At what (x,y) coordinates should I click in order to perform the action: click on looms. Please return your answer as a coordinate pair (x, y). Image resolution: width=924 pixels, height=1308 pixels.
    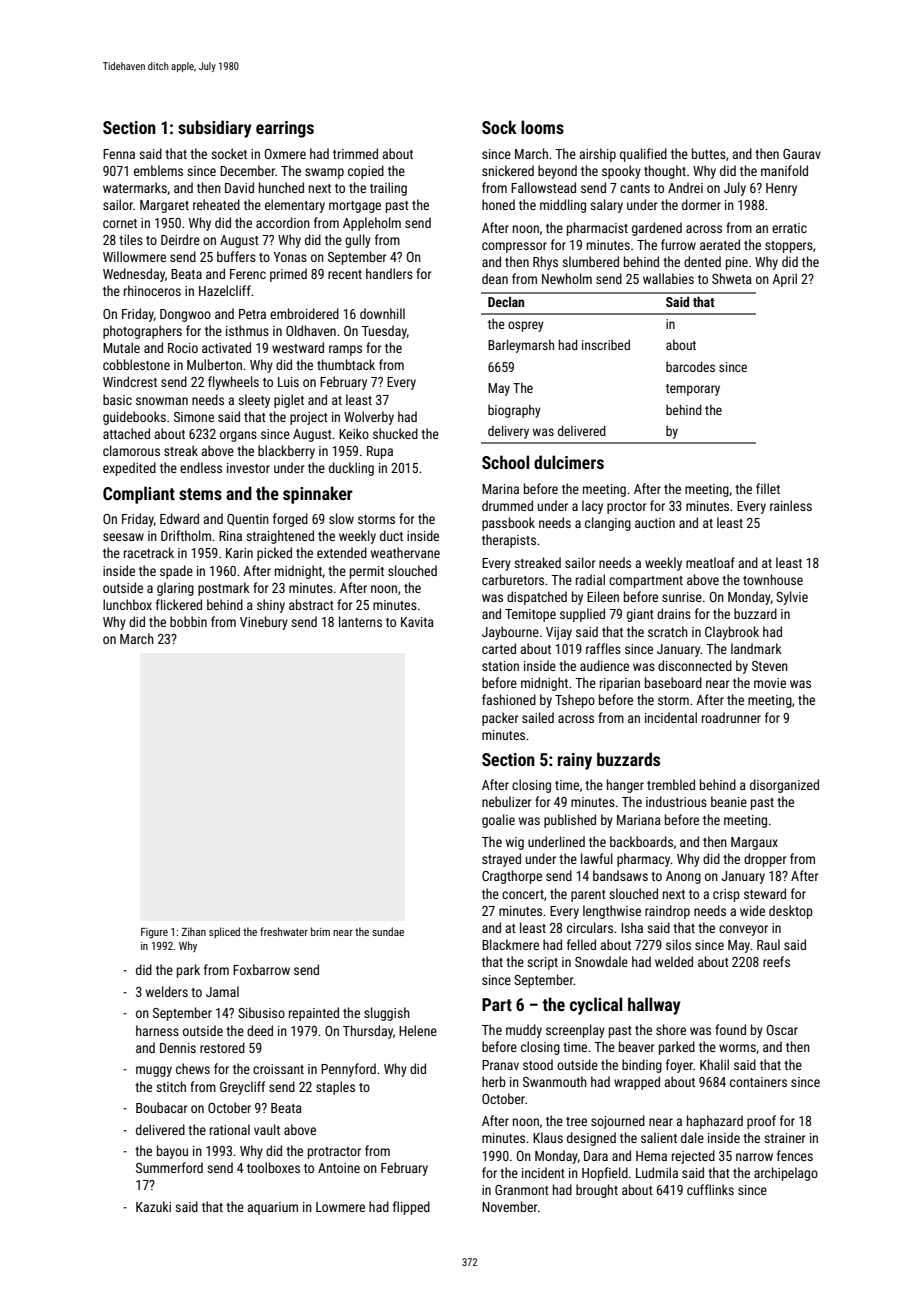
    Looking at the image, I should click on (542, 127).
